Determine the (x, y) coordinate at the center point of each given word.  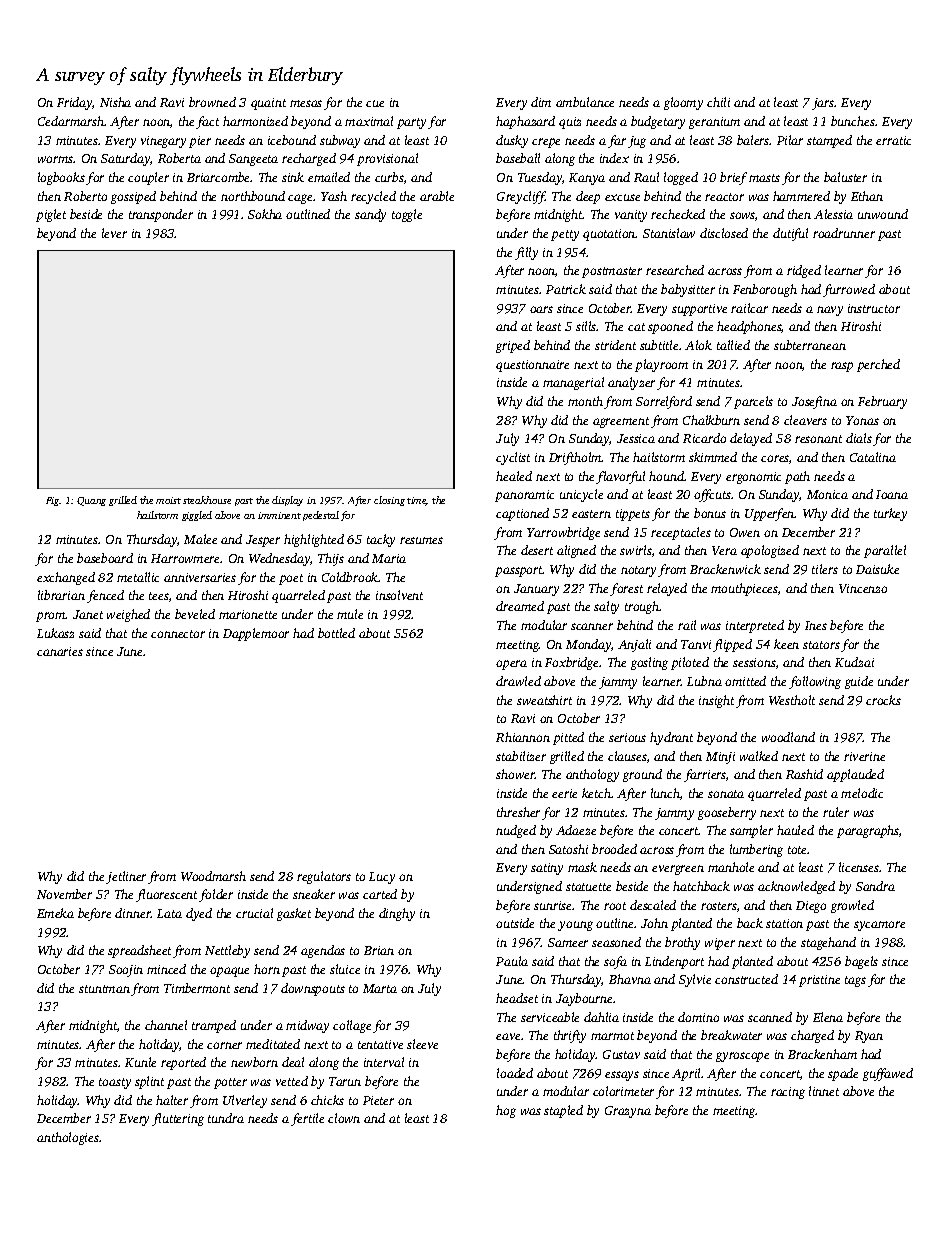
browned (212, 102)
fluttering (178, 1119)
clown (344, 1118)
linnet (824, 1091)
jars (823, 104)
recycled (373, 197)
